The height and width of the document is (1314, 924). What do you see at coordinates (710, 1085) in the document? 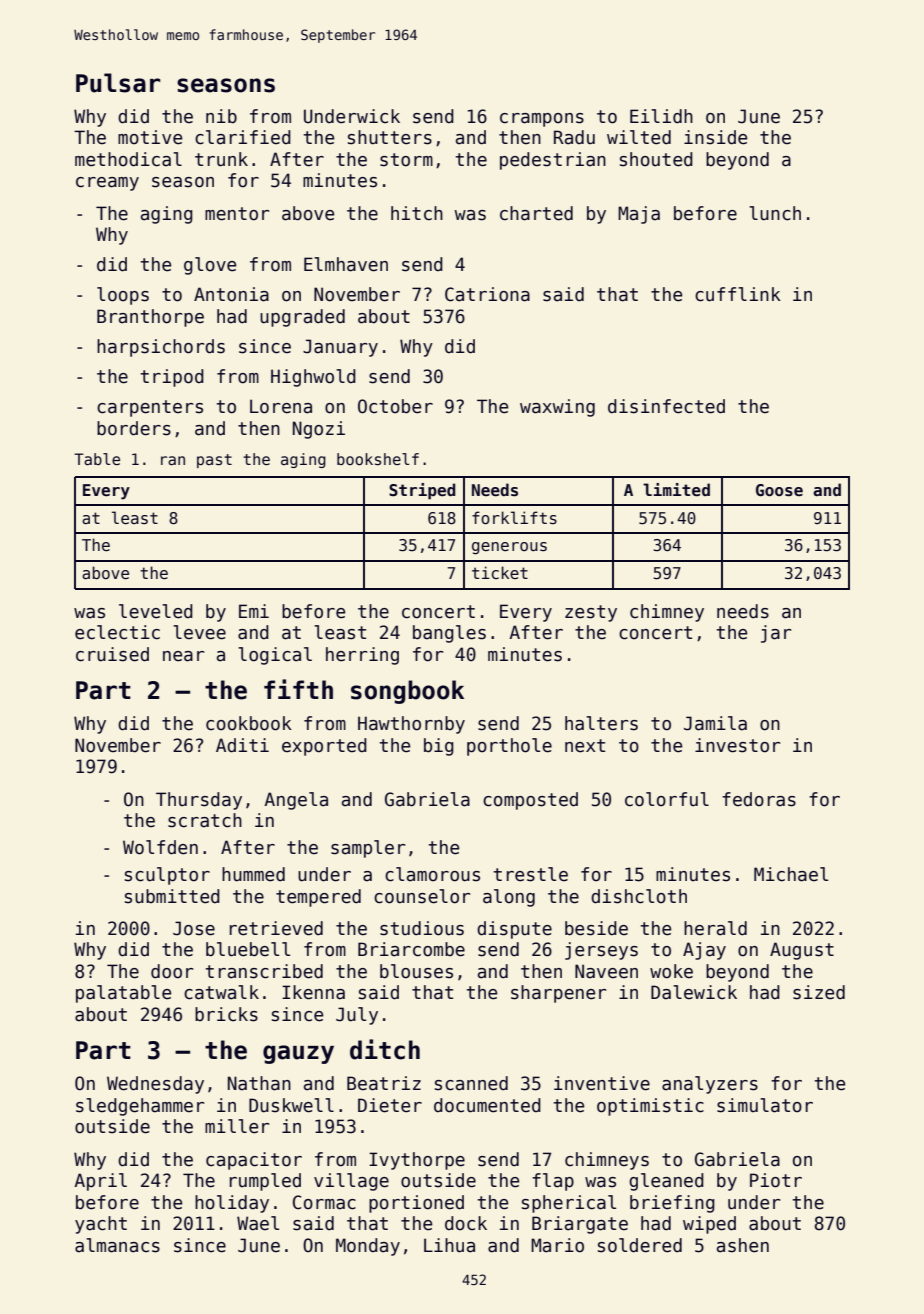
I see `analyzers` at bounding box center [710, 1085].
